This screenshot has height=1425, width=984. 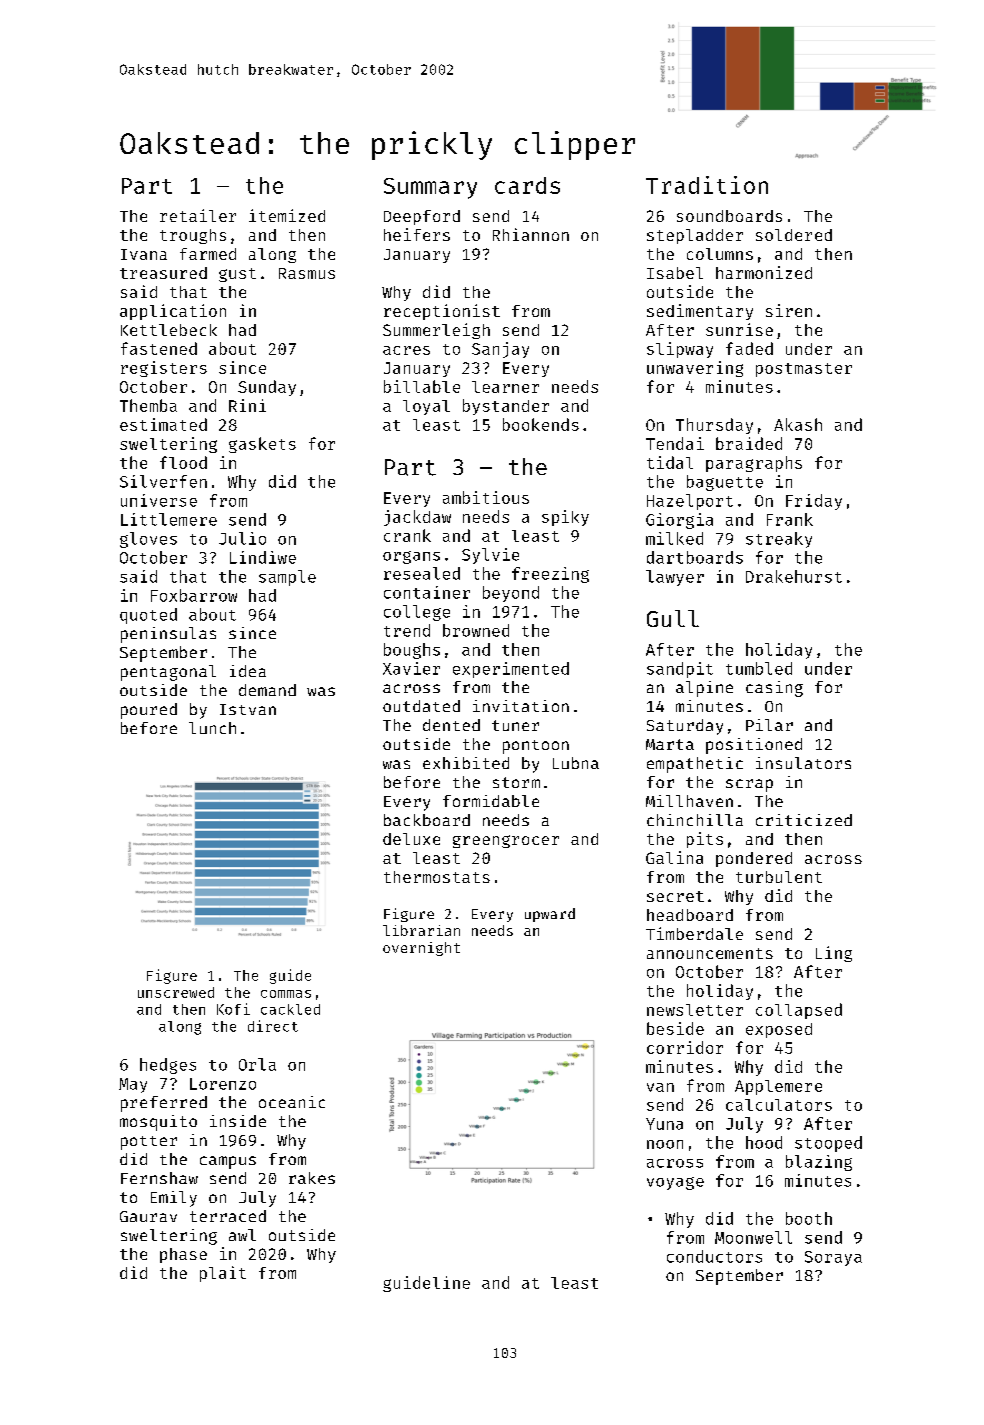 I want to click on Tradition, so click(x=707, y=185).
